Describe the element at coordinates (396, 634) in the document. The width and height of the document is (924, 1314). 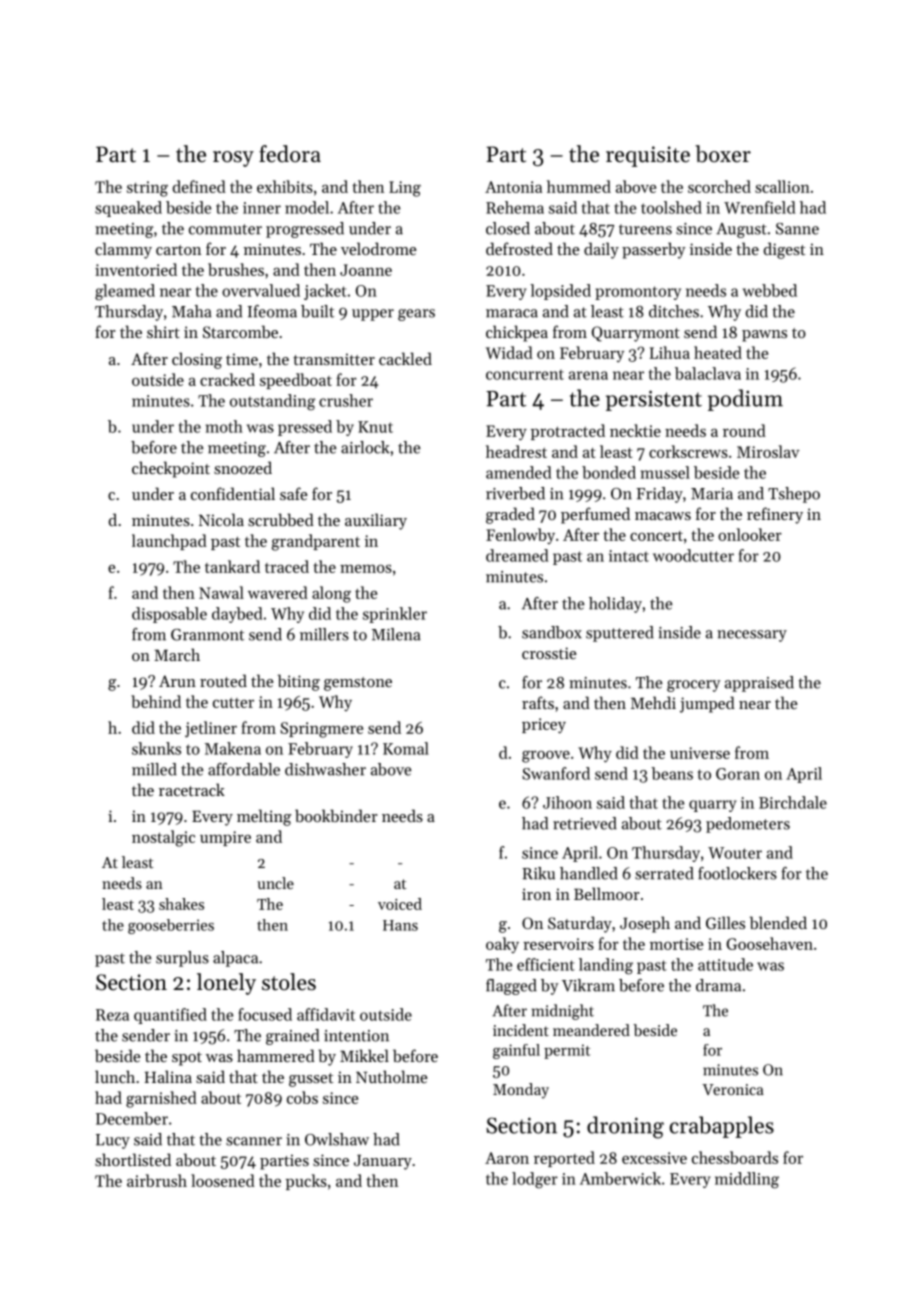
I see `Milena` at that location.
